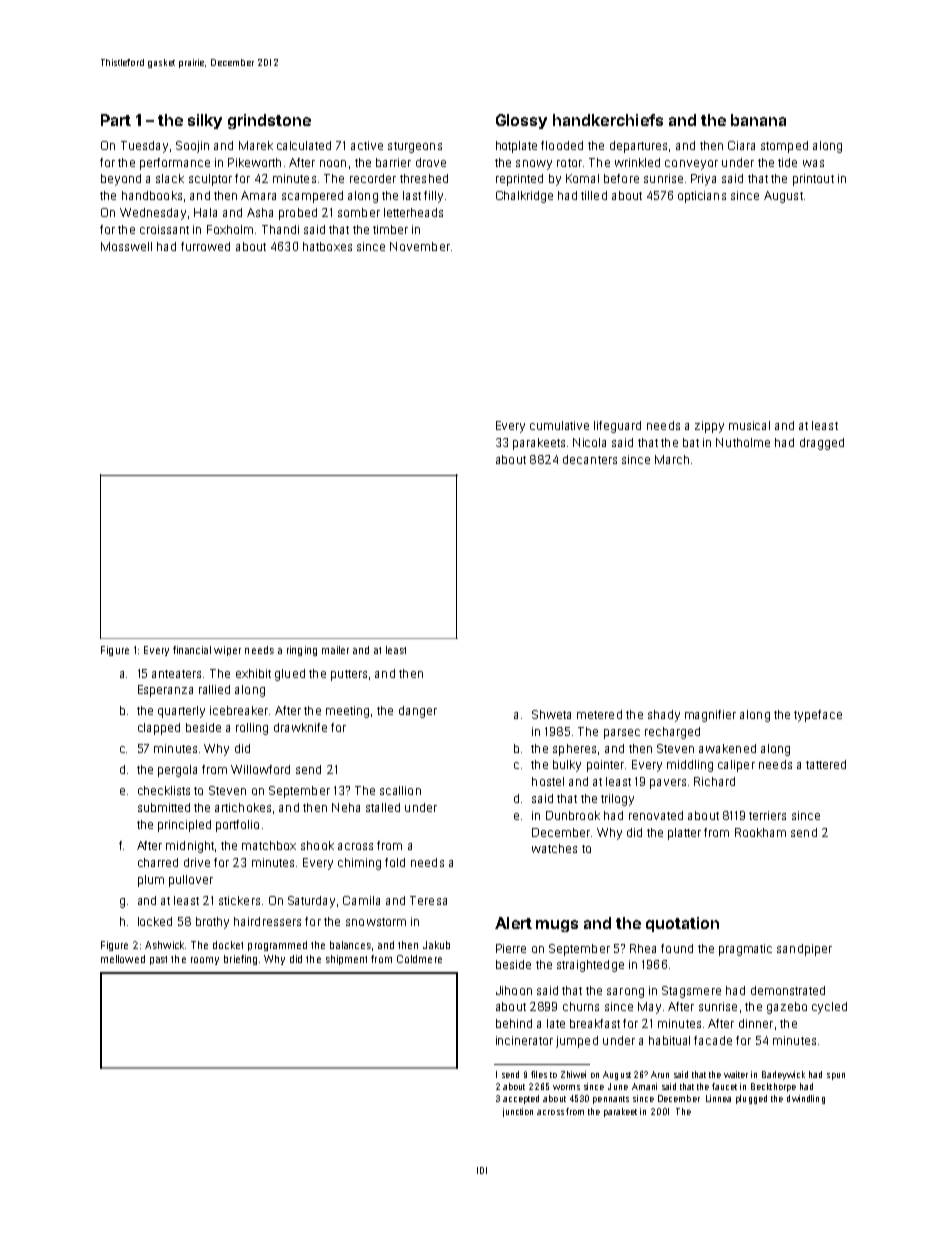 Image resolution: width=952 pixels, height=1233 pixels. I want to click on March, so click(672, 459).
